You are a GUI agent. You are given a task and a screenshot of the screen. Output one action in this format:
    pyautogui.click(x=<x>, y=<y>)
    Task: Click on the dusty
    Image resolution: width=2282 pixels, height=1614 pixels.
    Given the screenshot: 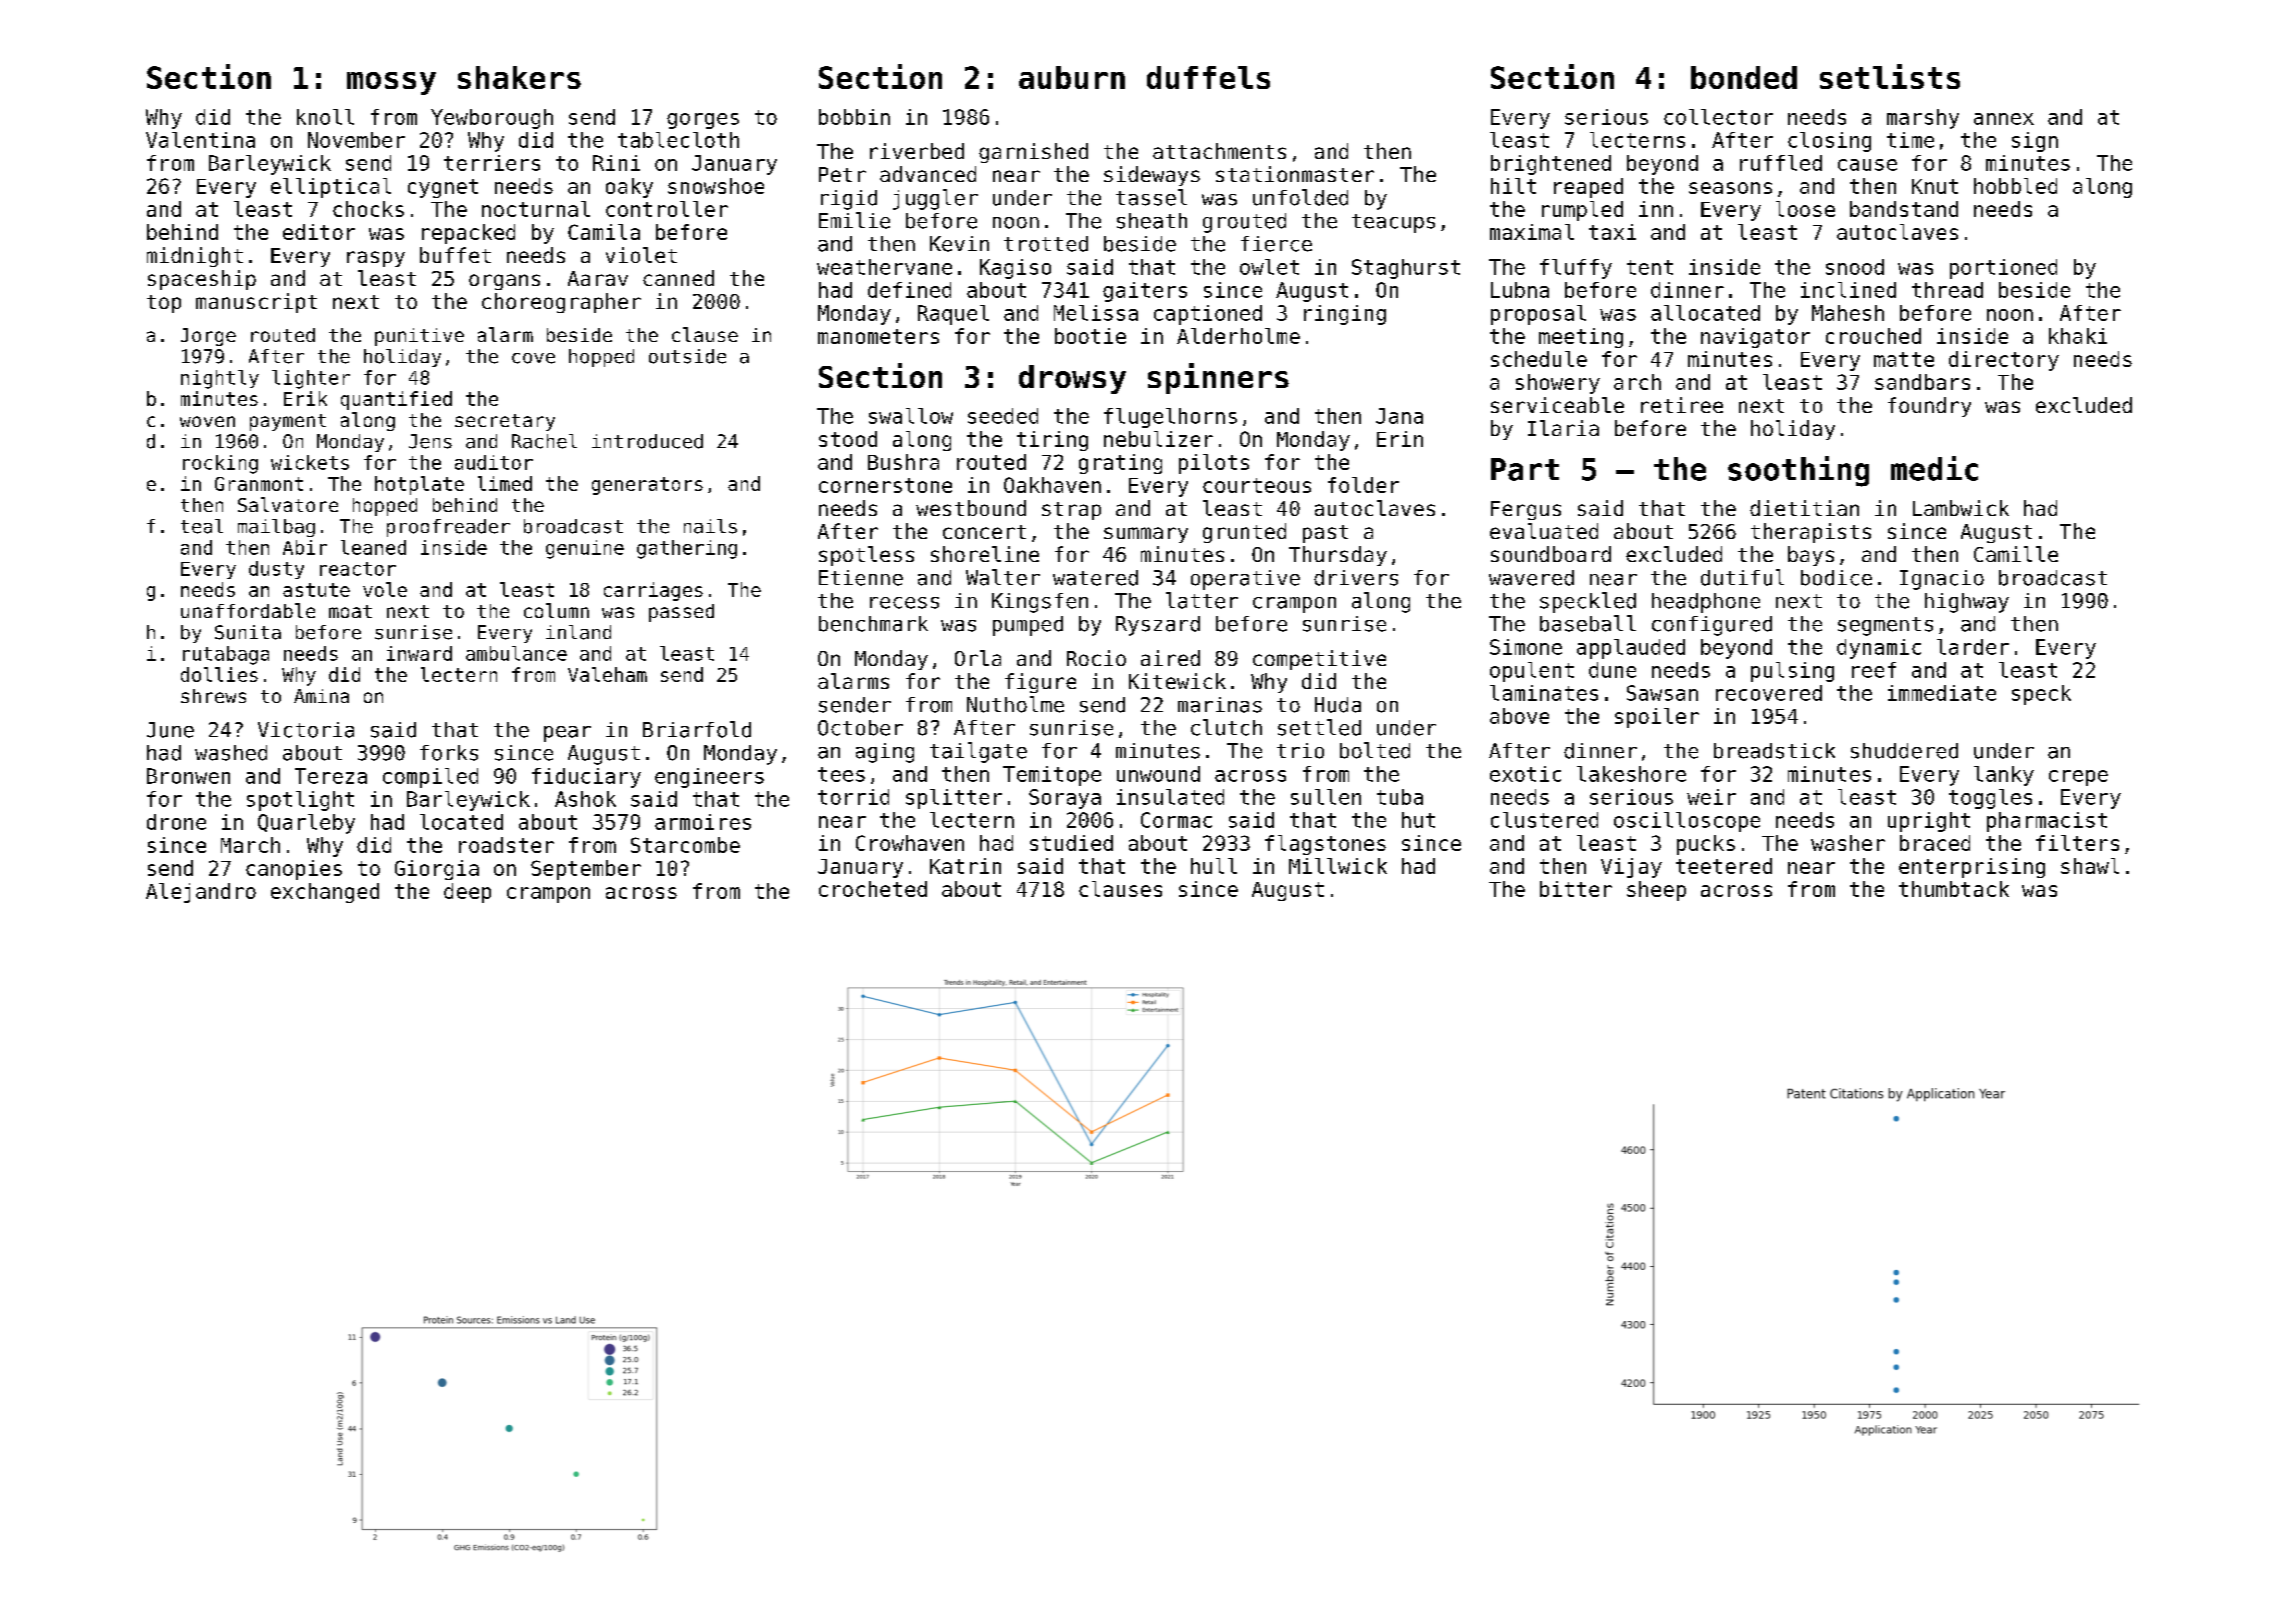 What is the action you would take?
    pyautogui.click(x=276, y=570)
